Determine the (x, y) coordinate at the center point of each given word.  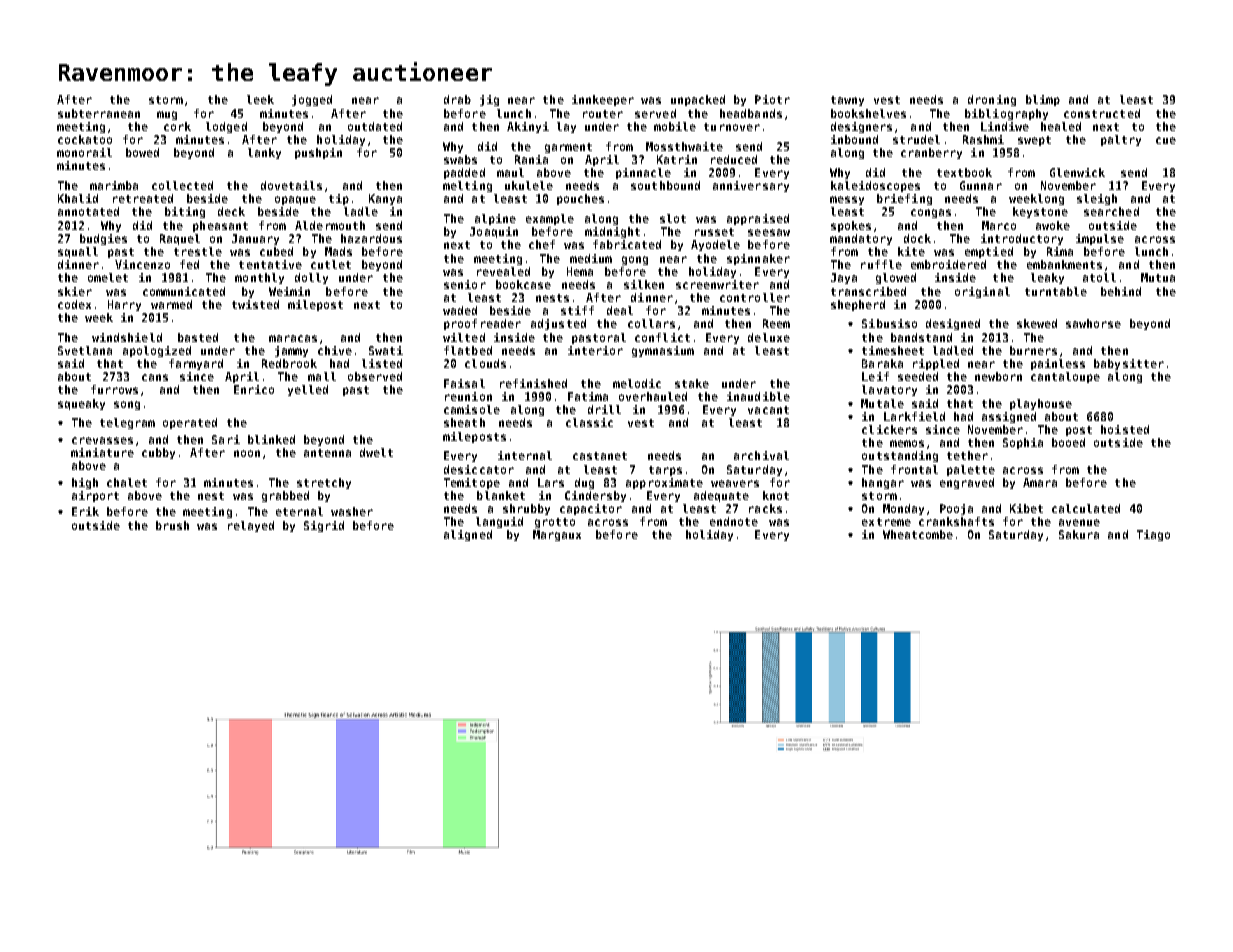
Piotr (772, 99)
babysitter (1129, 364)
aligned (468, 535)
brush (172, 525)
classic (589, 422)
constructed (1102, 113)
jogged (312, 100)
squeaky (81, 404)
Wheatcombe (918, 534)
